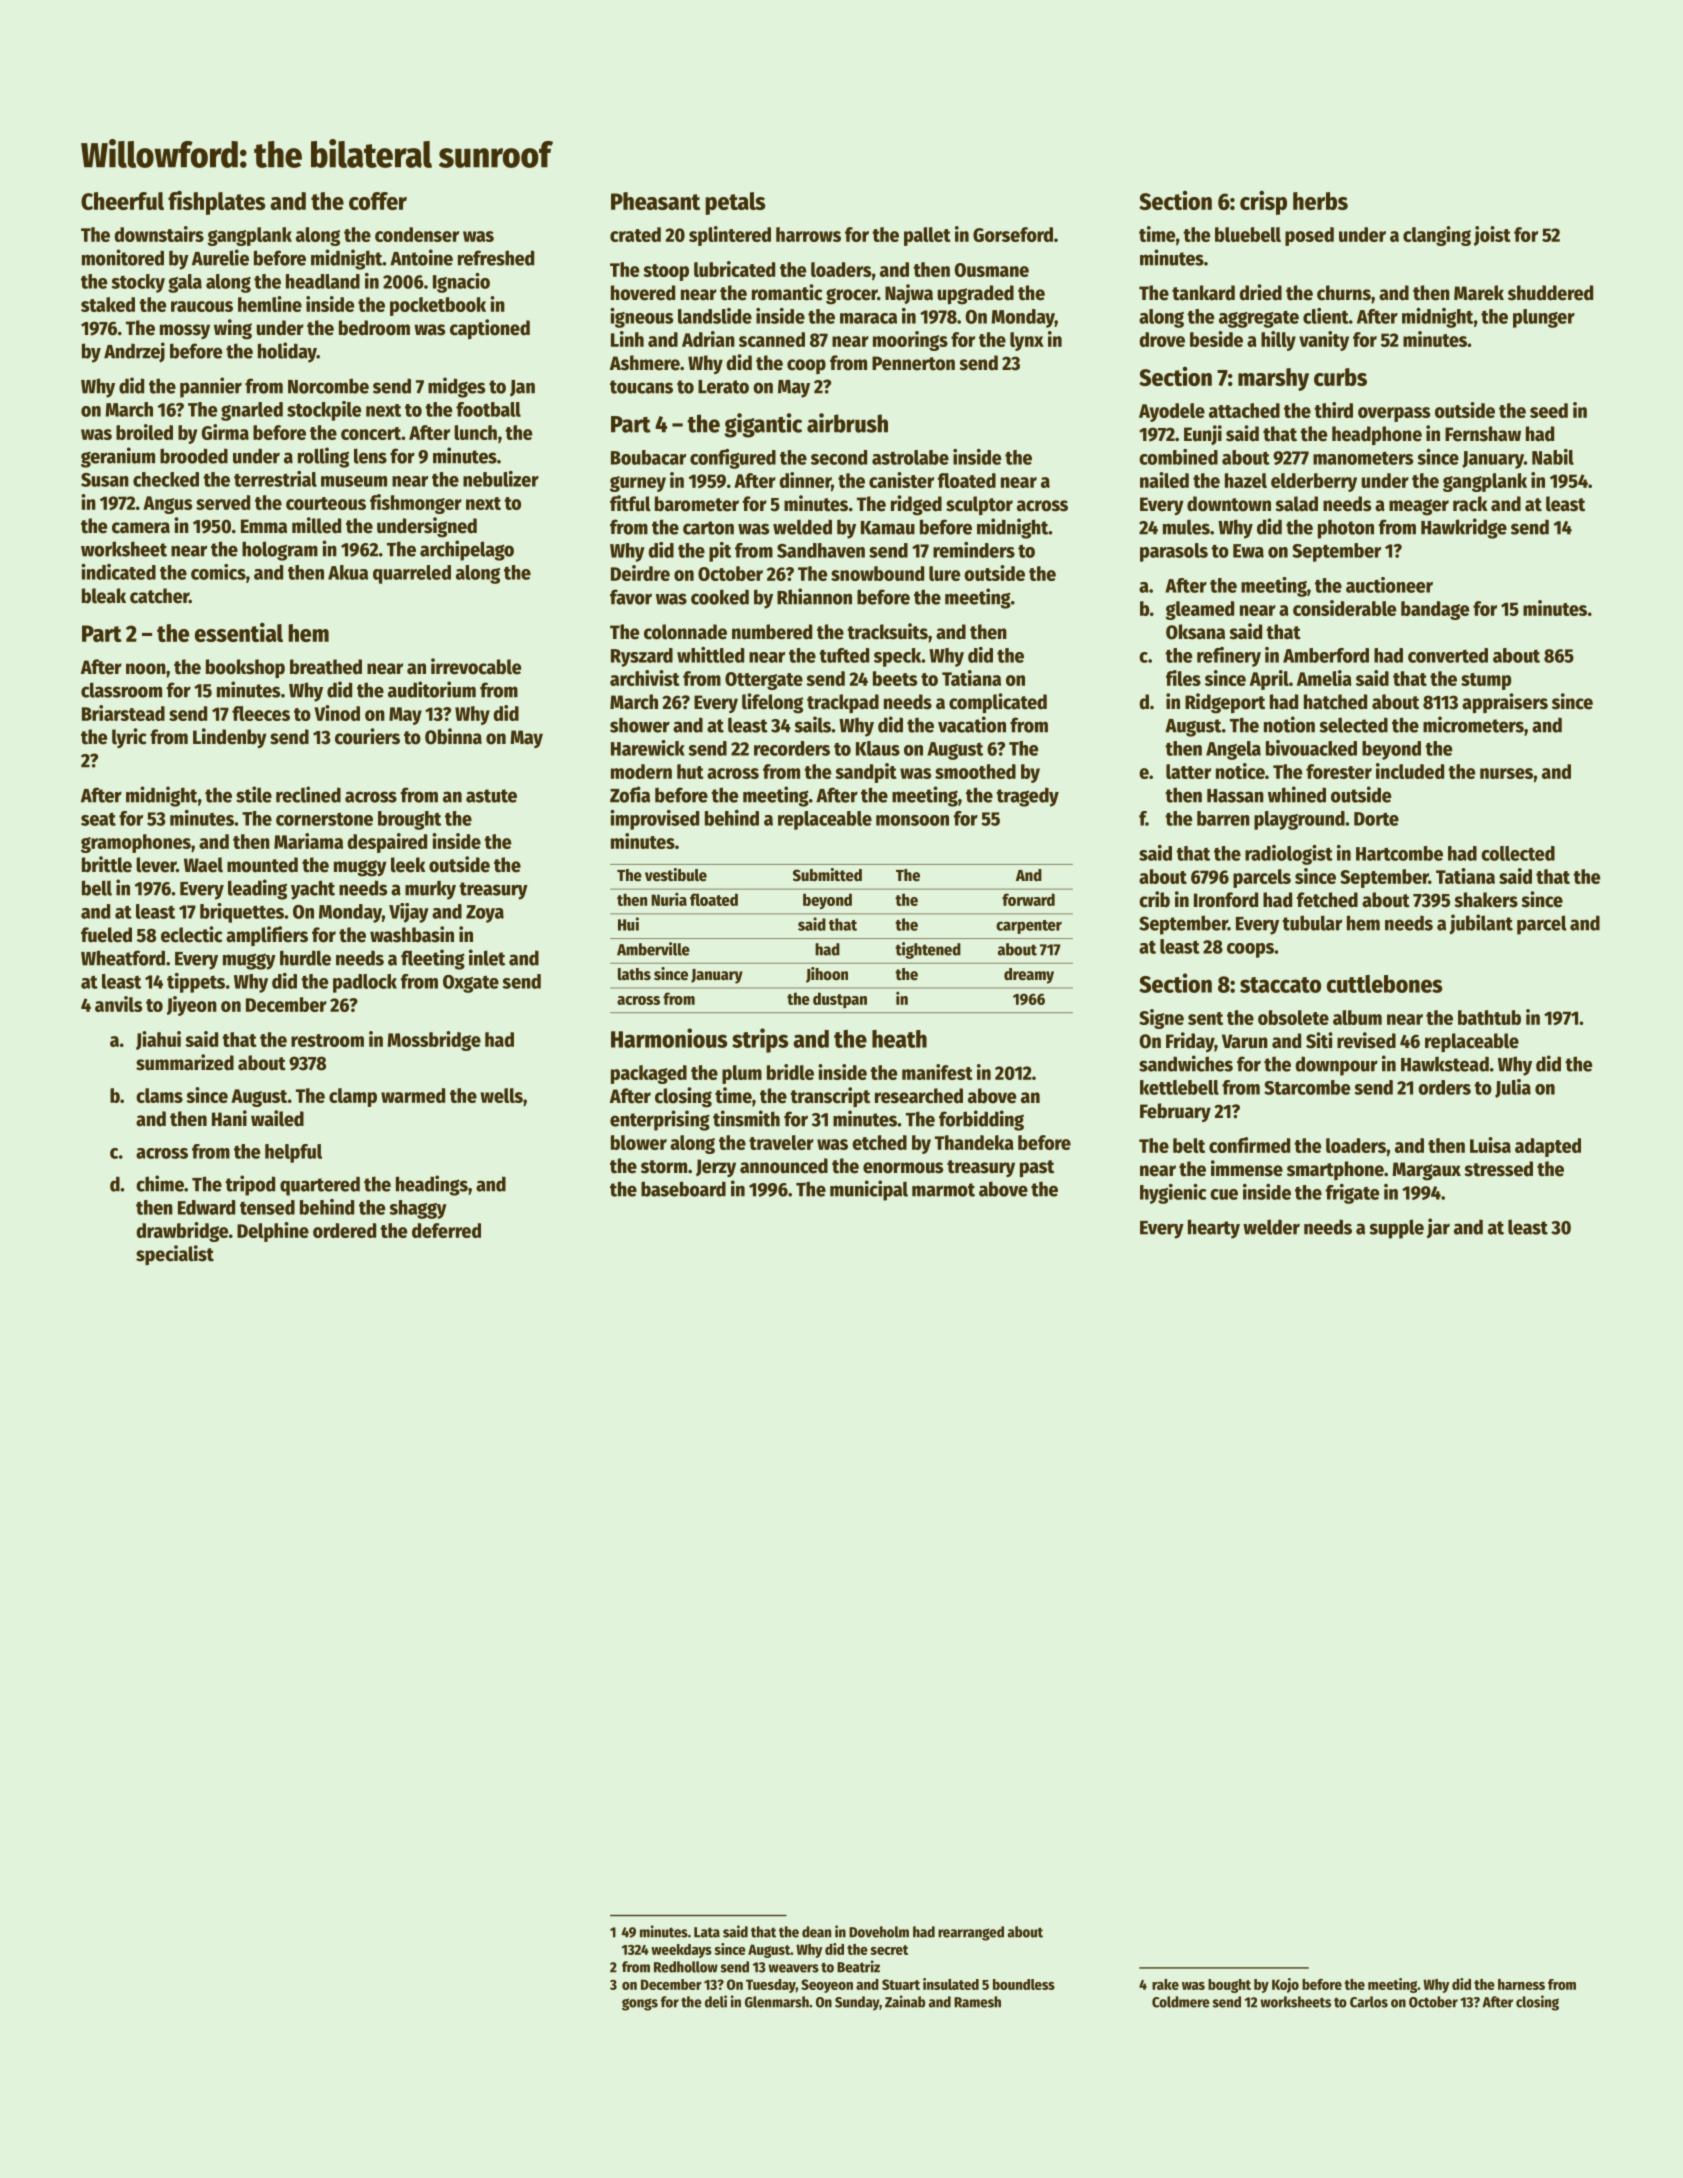 This document has width=1683, height=2178. Describe the element at coordinates (1203, 293) in the document. I see `tankard` at that location.
